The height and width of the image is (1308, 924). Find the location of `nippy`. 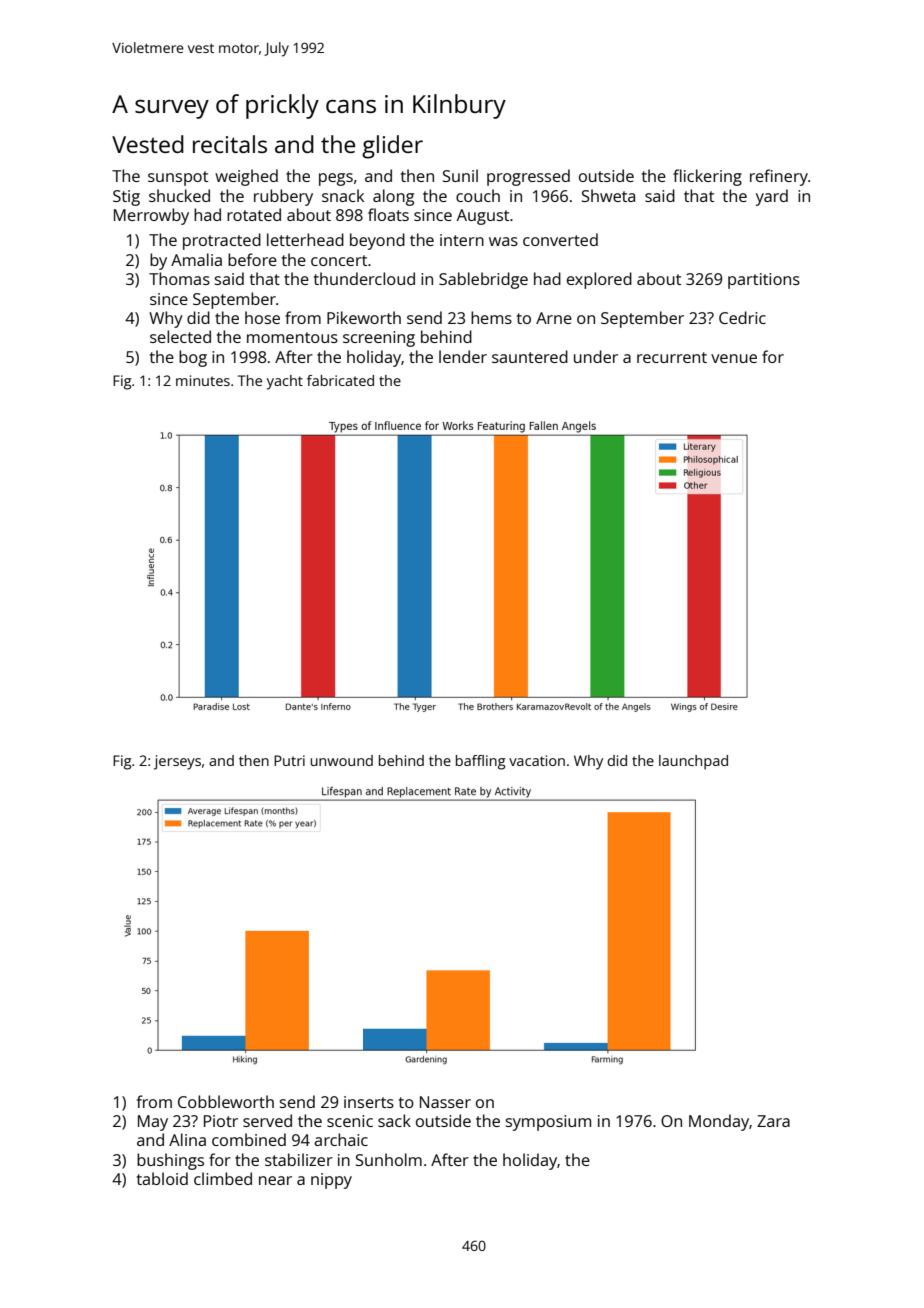

nippy is located at coordinates (331, 1181).
